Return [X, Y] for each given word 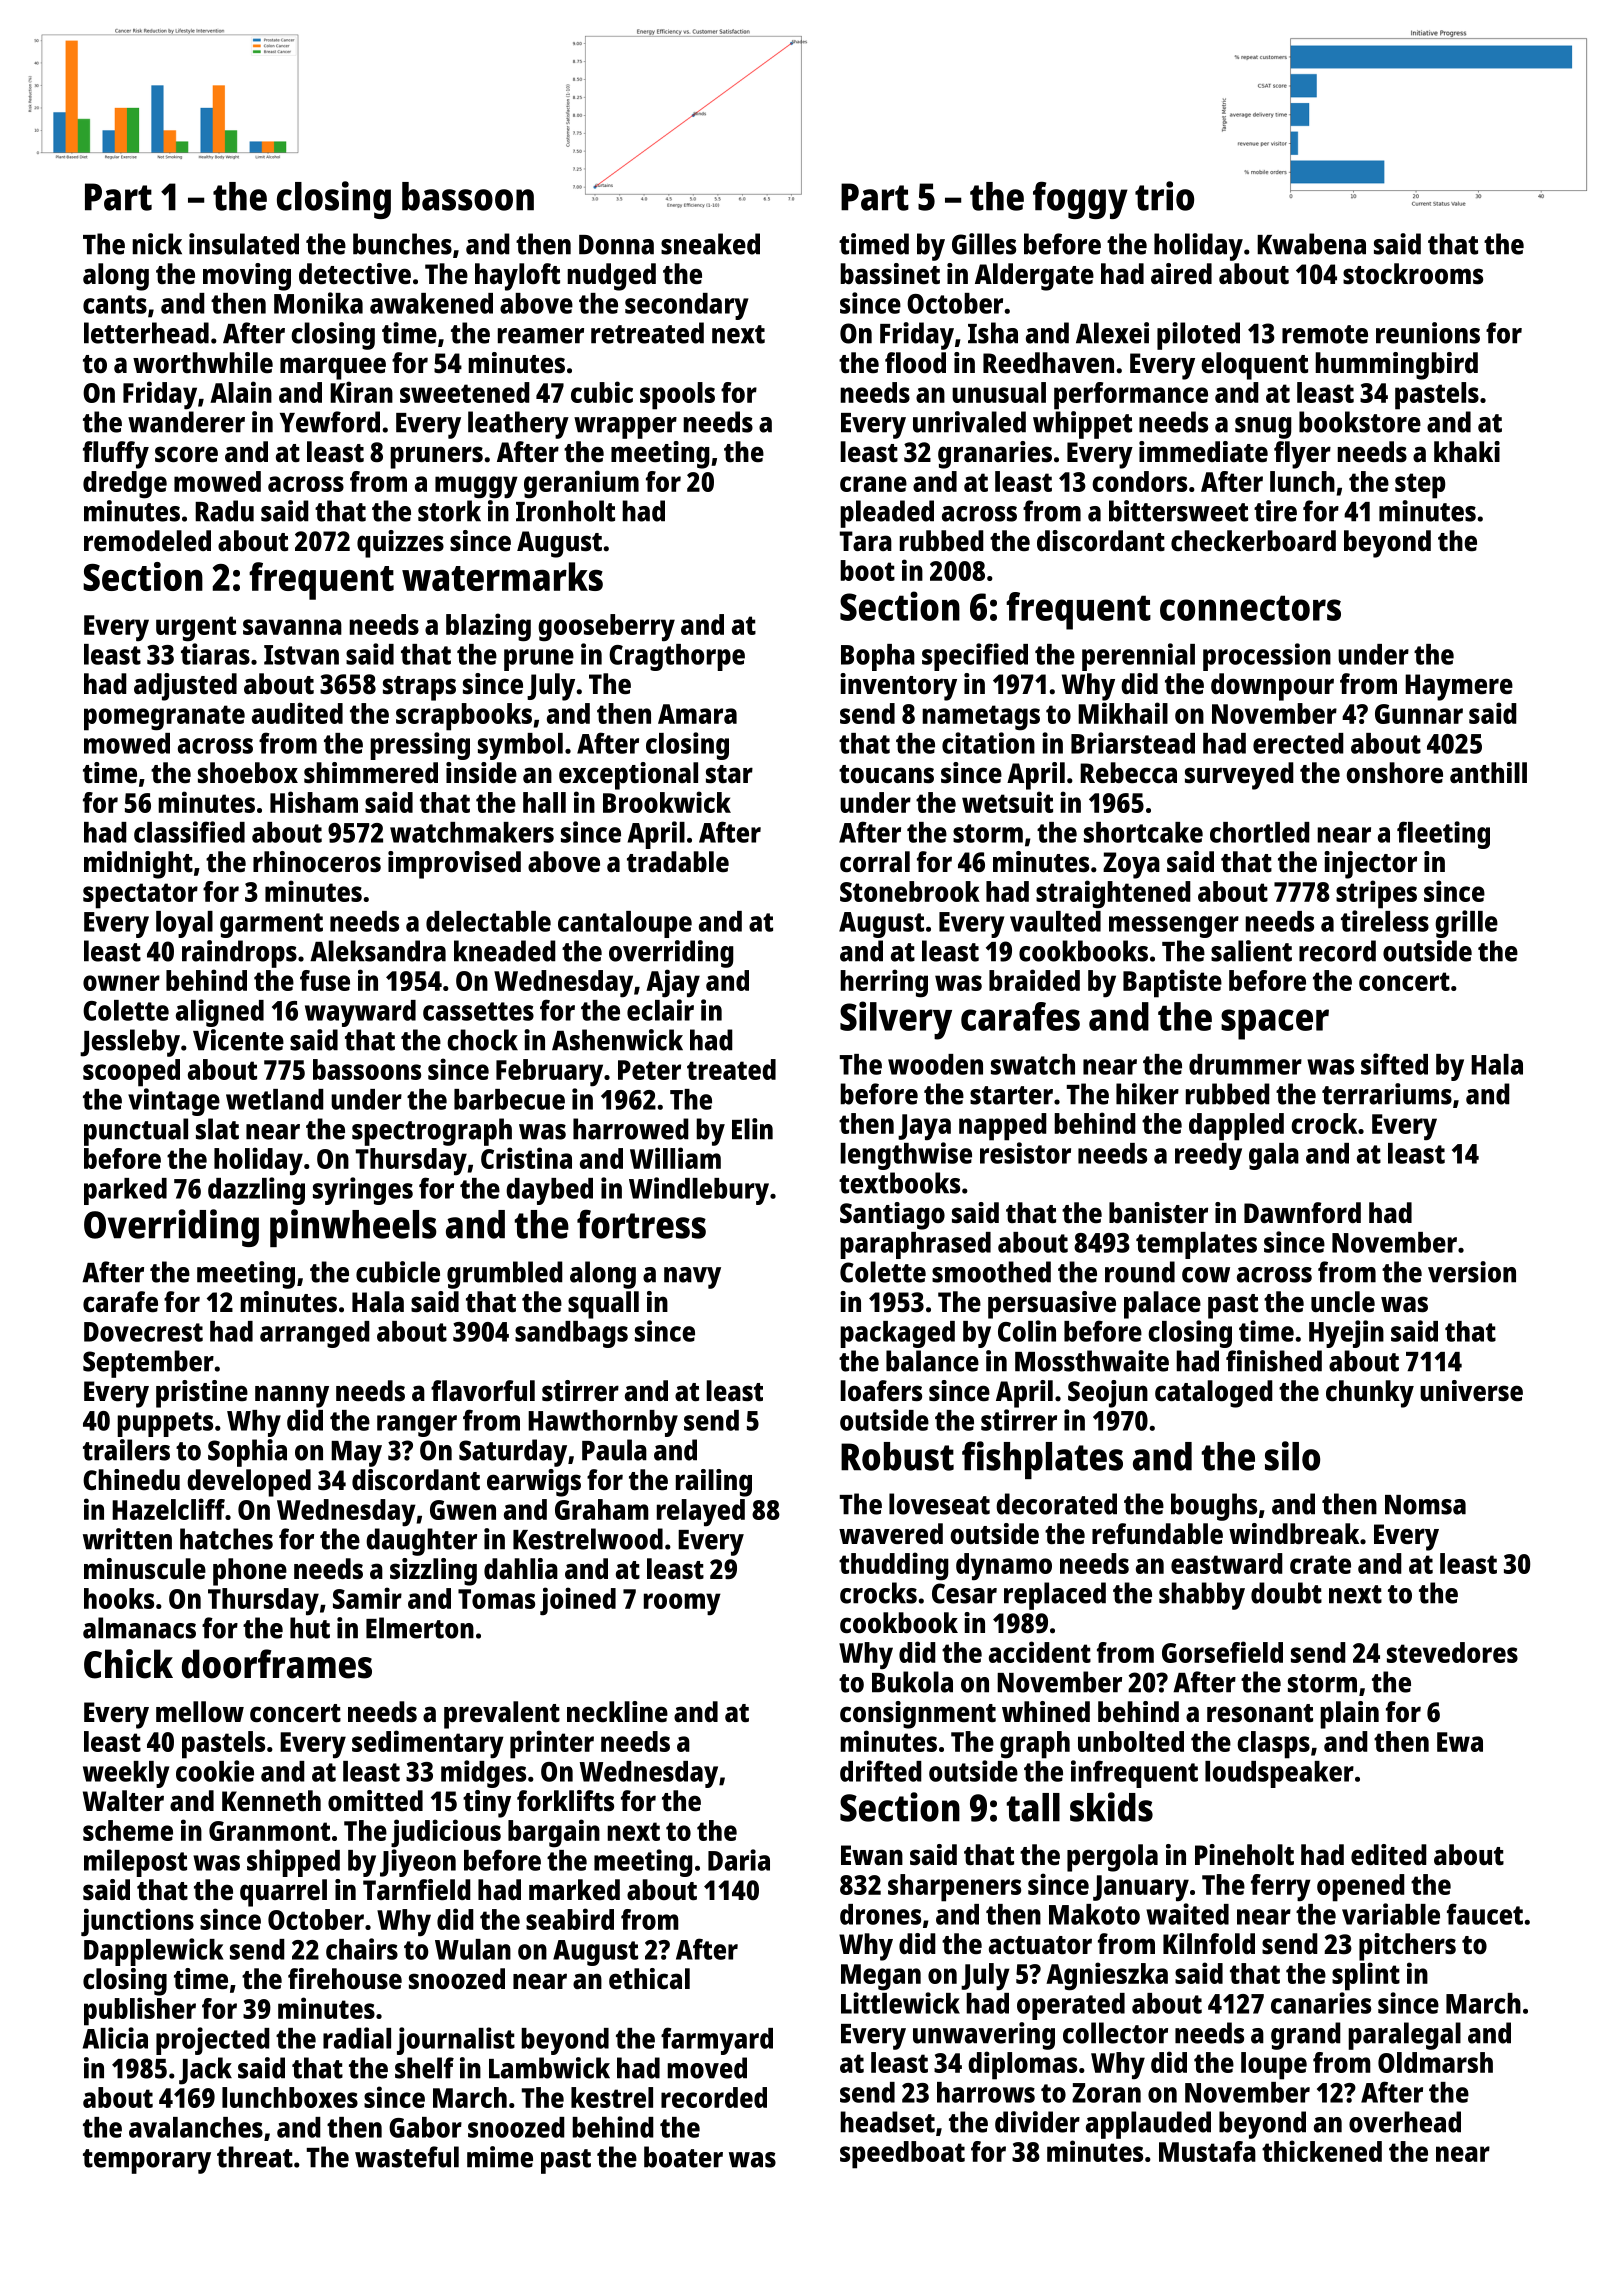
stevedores [1452, 1652]
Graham [602, 1509]
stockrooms [1413, 274]
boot [867, 570]
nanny [292, 1396]
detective [355, 274]
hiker [1147, 1094]
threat [255, 2157]
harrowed [631, 1129]
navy [692, 1278]
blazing [488, 627]
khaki [1467, 451]
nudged [611, 277]
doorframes [277, 1664]
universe [1471, 1391]
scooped [131, 1073]
